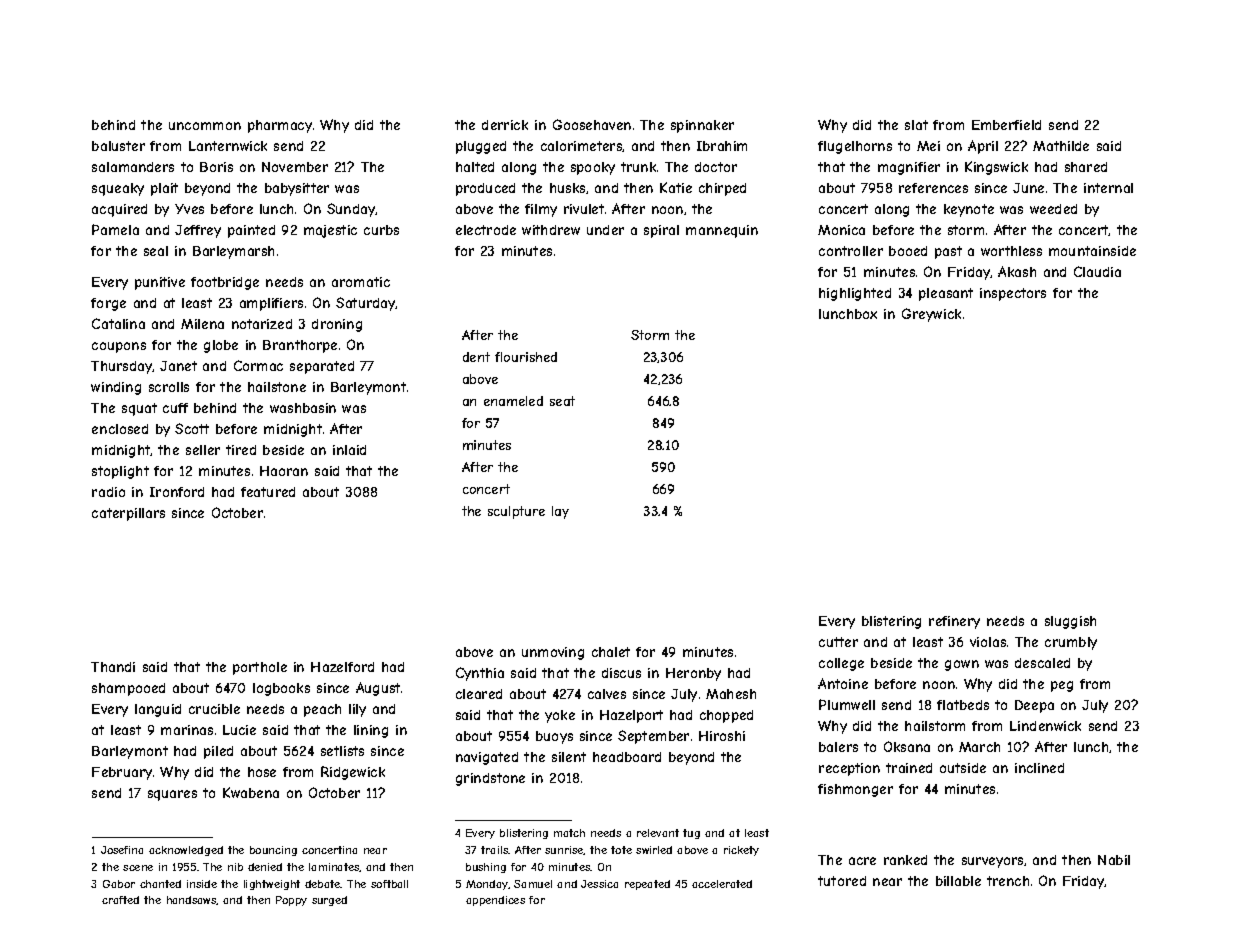 Image resolution: width=1233 pixels, height=952 pixels. What do you see at coordinates (560, 512) in the image?
I see `lay` at bounding box center [560, 512].
